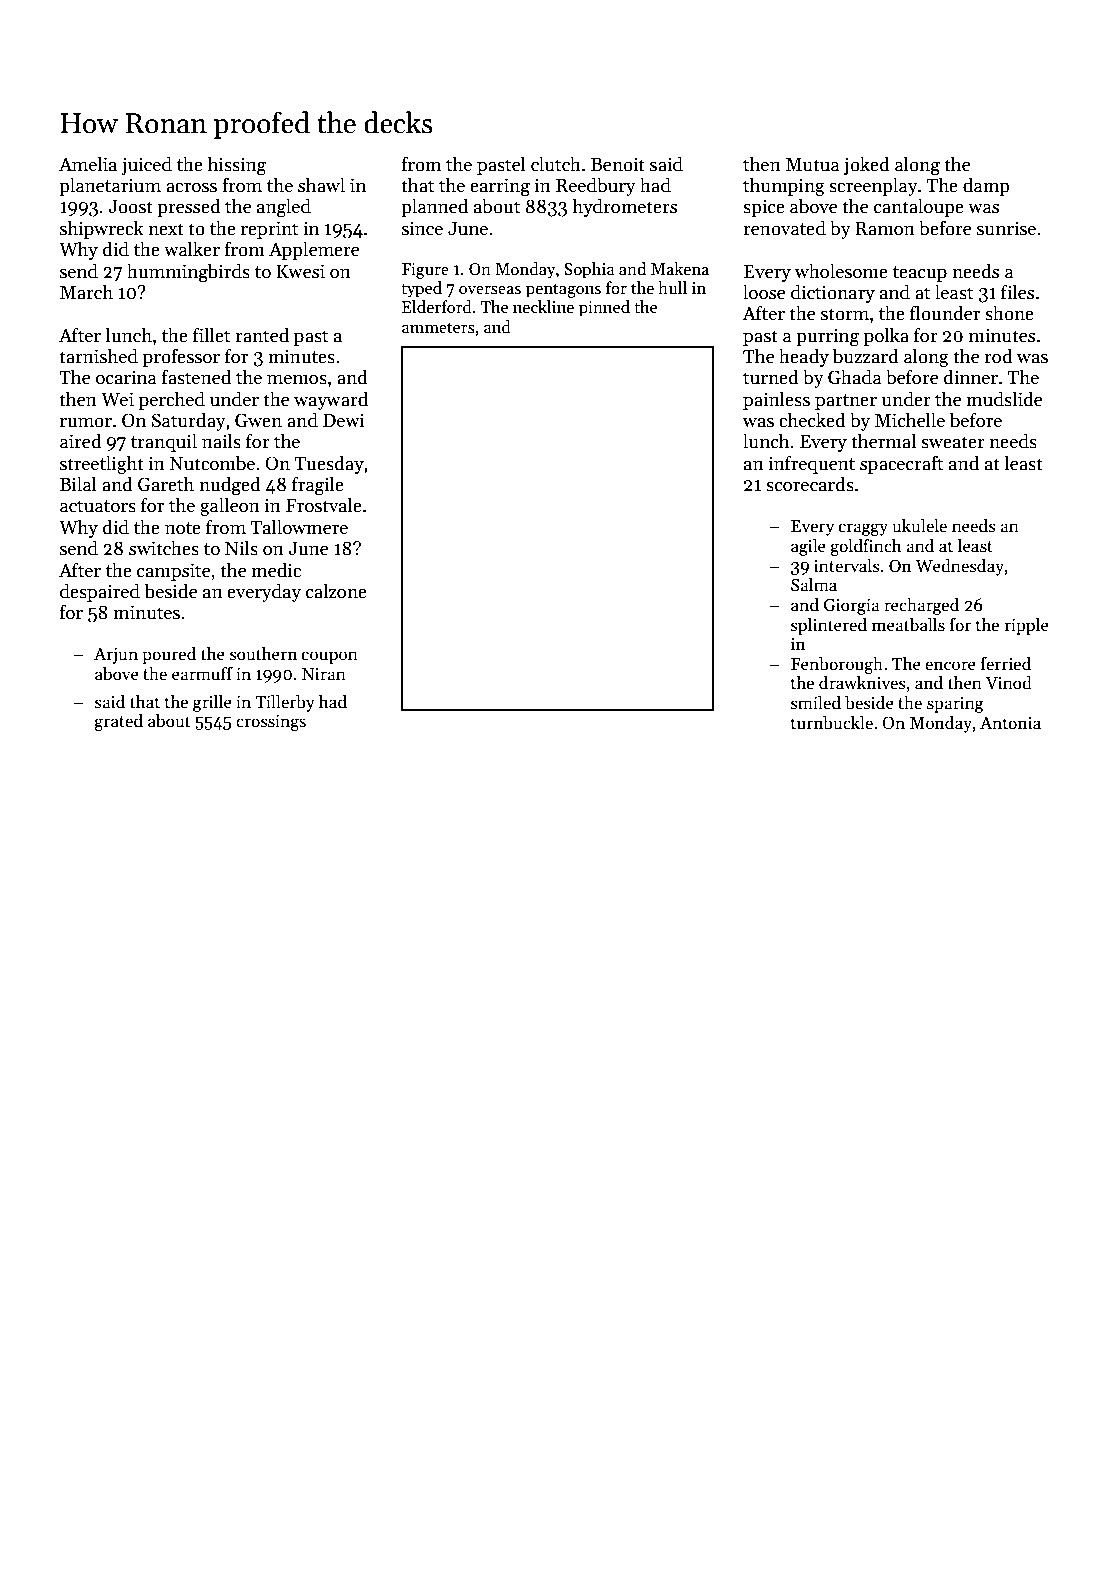  Describe the element at coordinates (212, 703) in the screenshot. I see `grille` at that location.
